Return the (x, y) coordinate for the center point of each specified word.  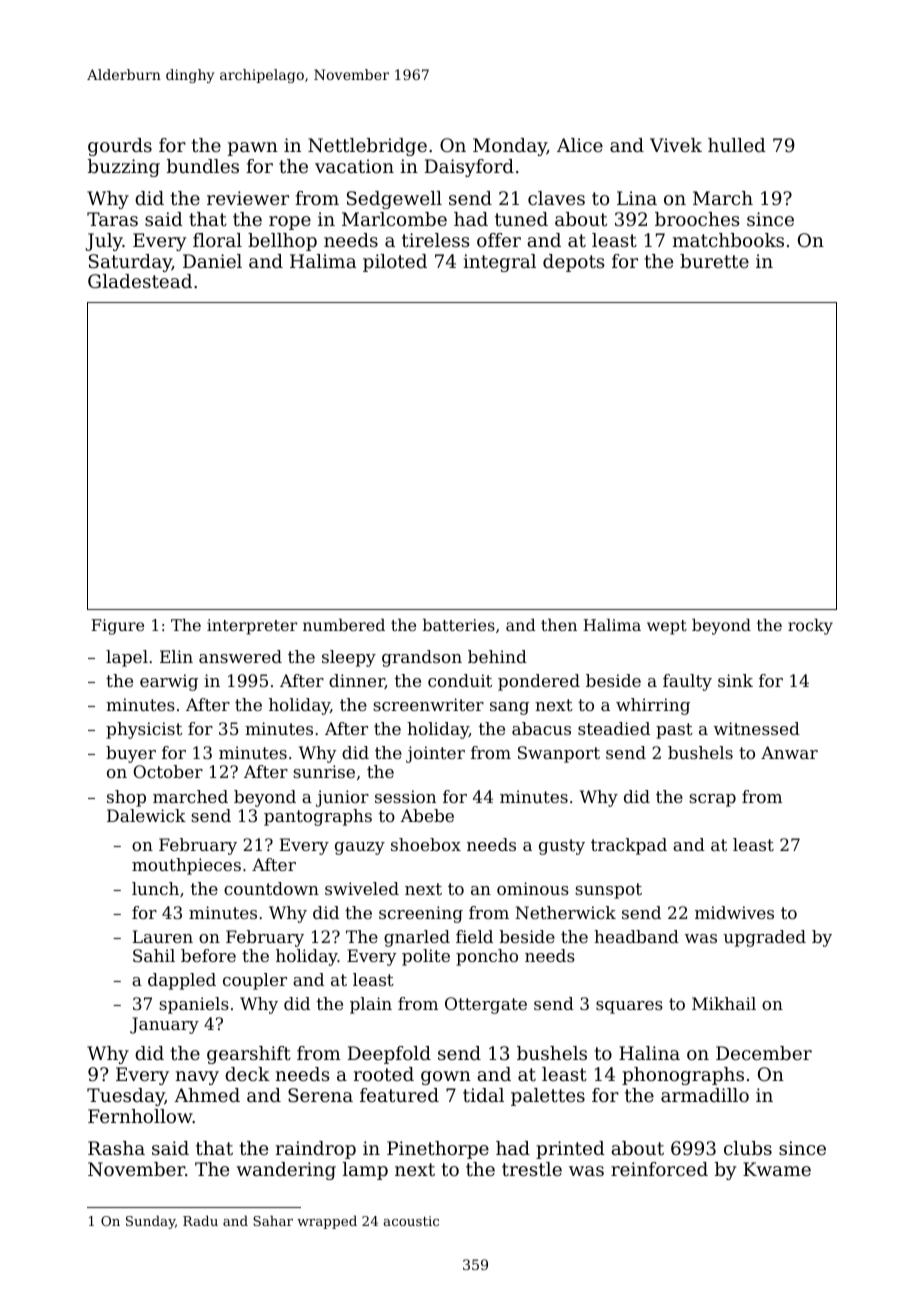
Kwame (777, 1169)
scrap (712, 800)
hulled (737, 145)
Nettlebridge (367, 147)
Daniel (212, 261)
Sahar (273, 1220)
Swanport (559, 754)
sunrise (324, 771)
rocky (810, 626)
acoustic (411, 1221)
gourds (120, 147)
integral (499, 263)
